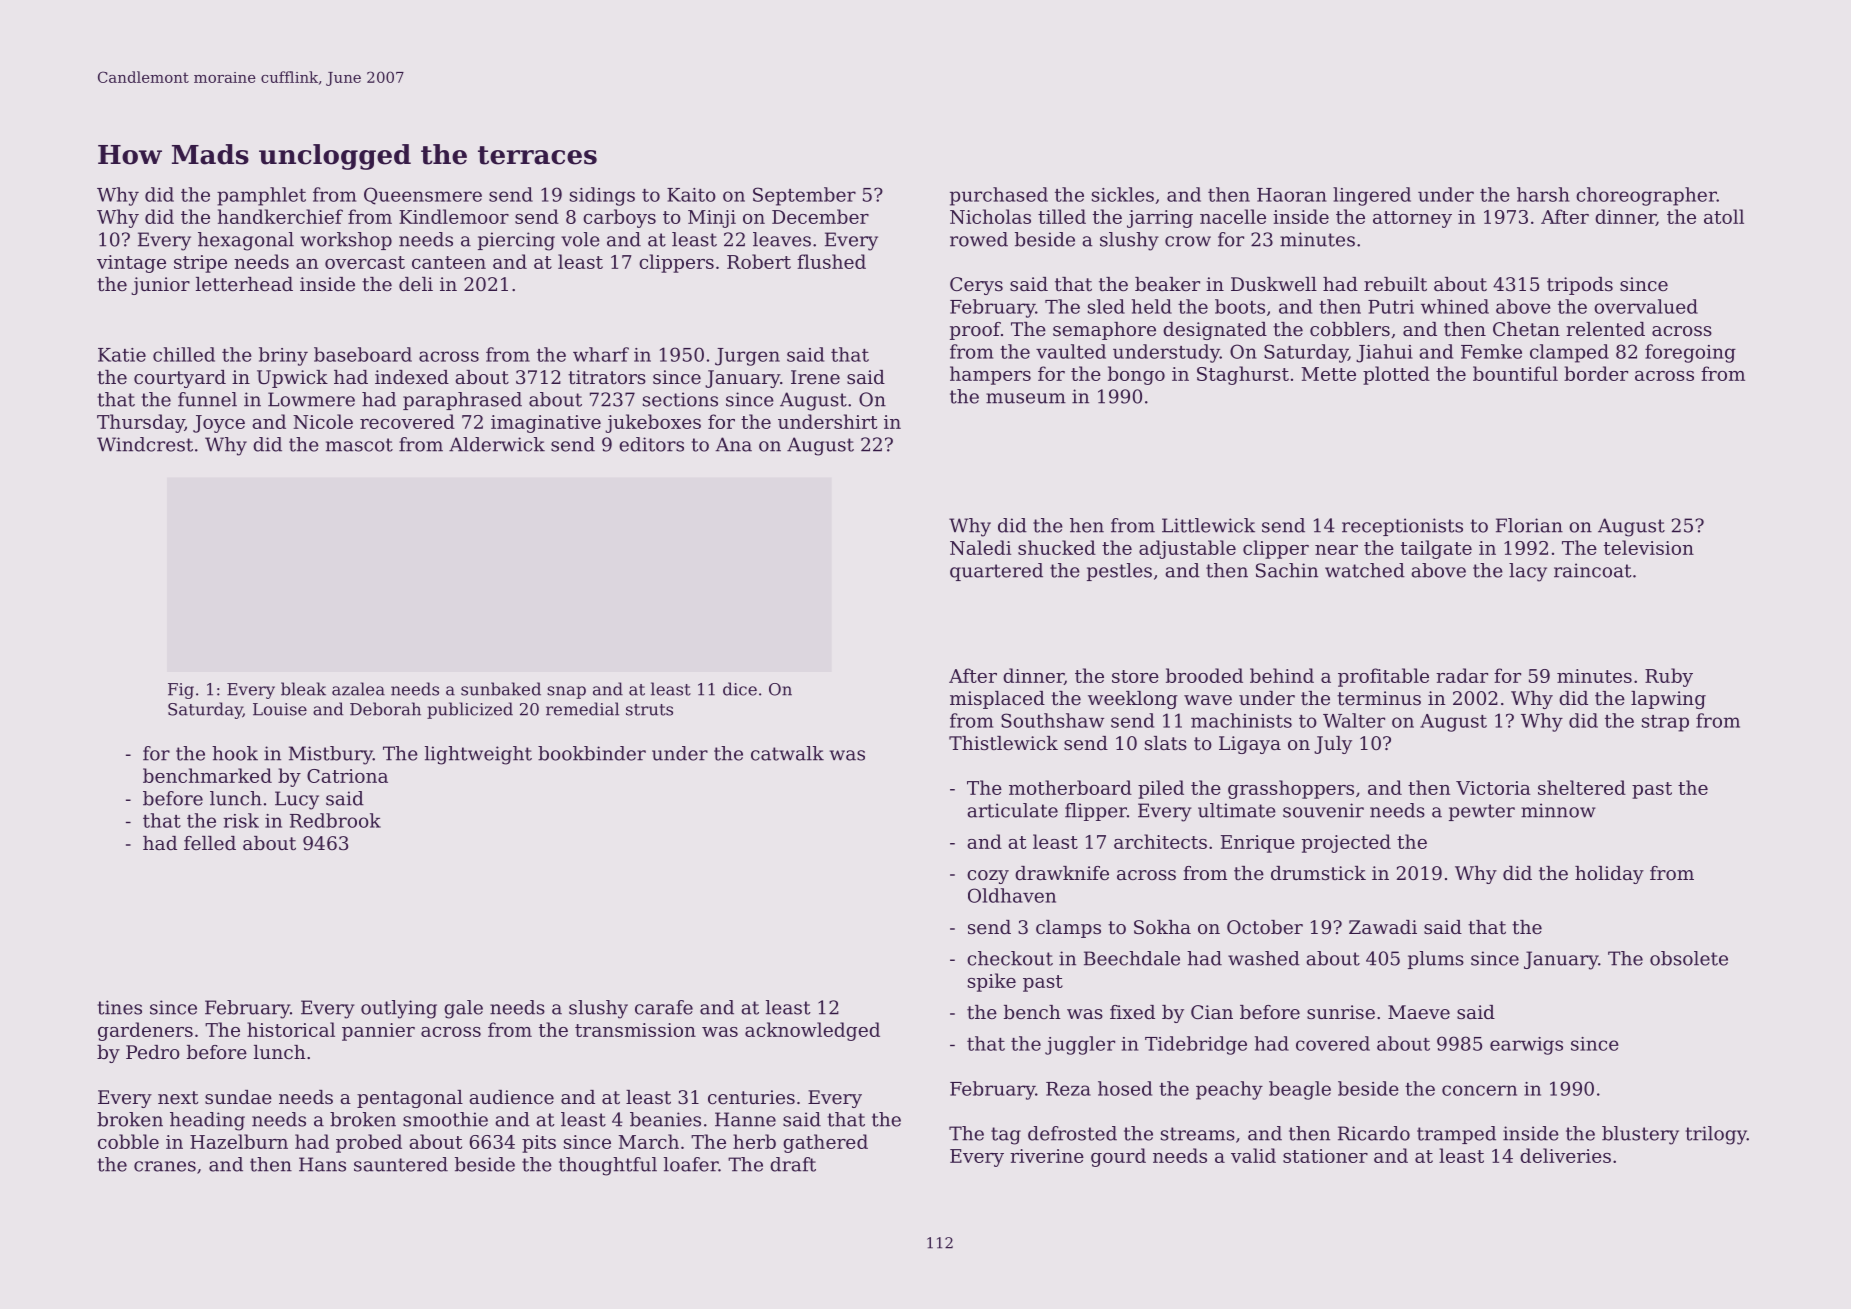  Describe the element at coordinates (449, 262) in the page. I see `canteen` at that location.
